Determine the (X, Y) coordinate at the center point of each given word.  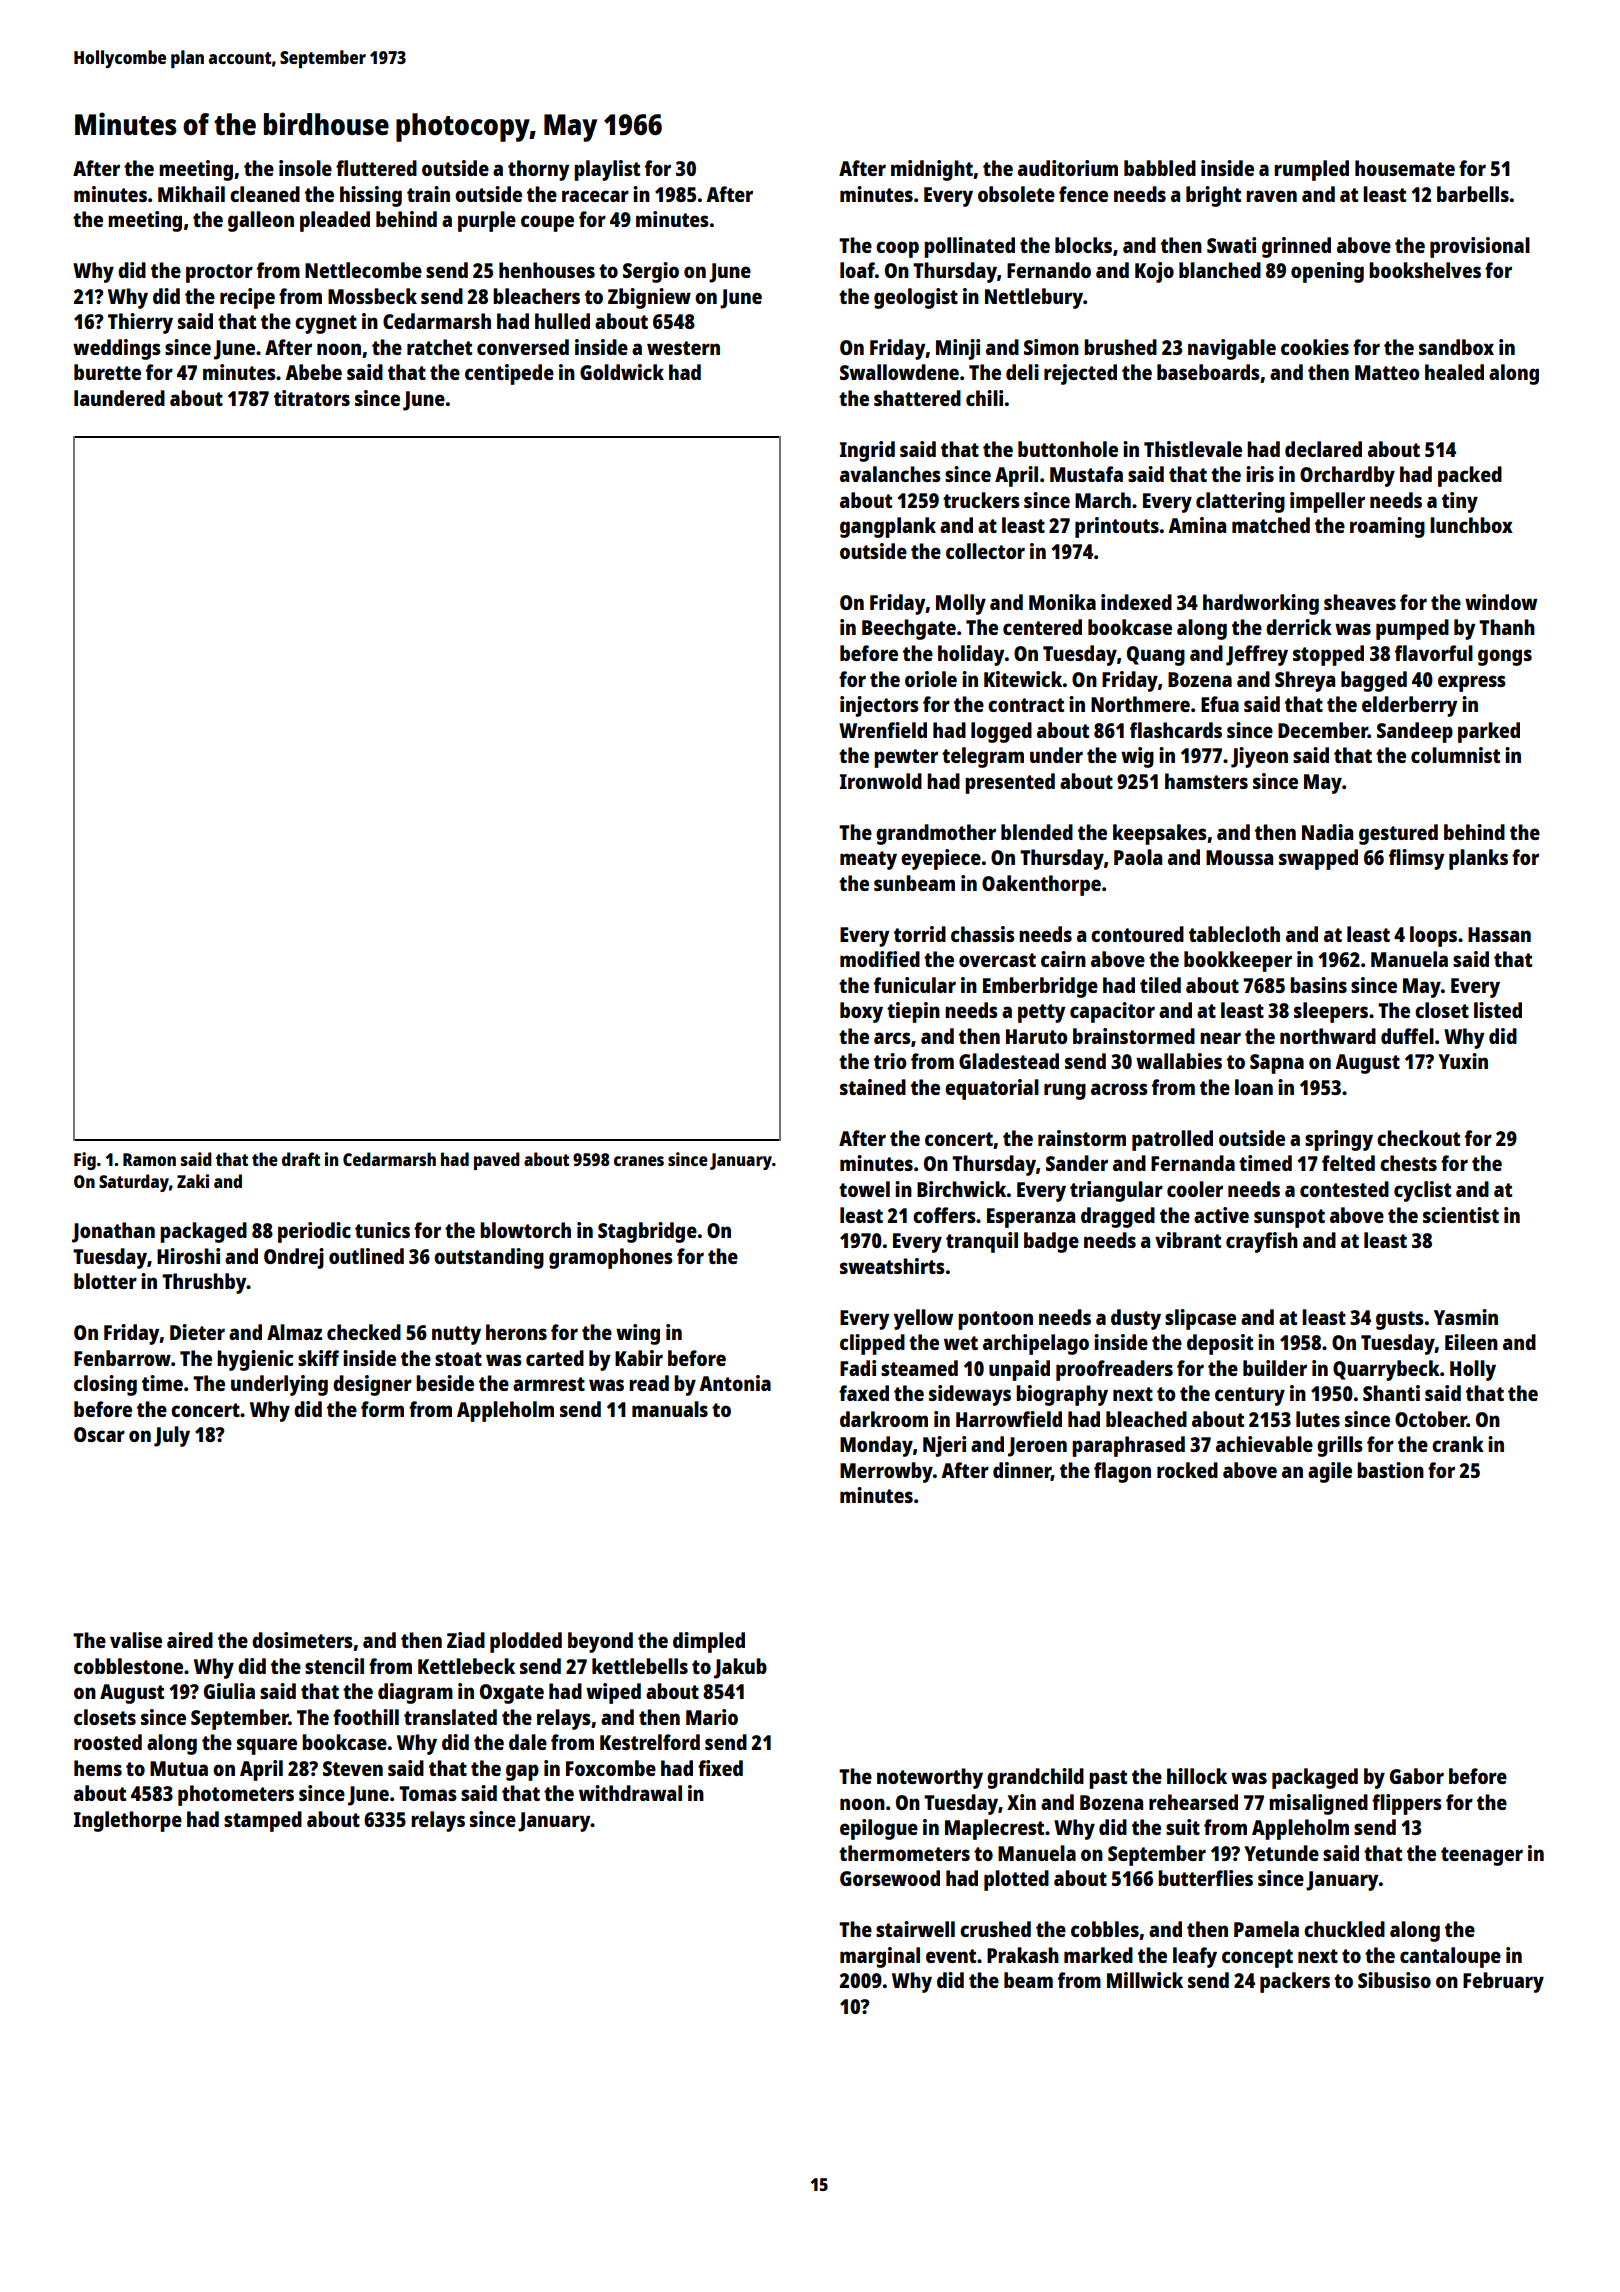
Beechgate (909, 629)
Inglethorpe (128, 1821)
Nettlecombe (363, 270)
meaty (868, 860)
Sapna (1277, 1064)
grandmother (936, 834)
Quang (1156, 656)
